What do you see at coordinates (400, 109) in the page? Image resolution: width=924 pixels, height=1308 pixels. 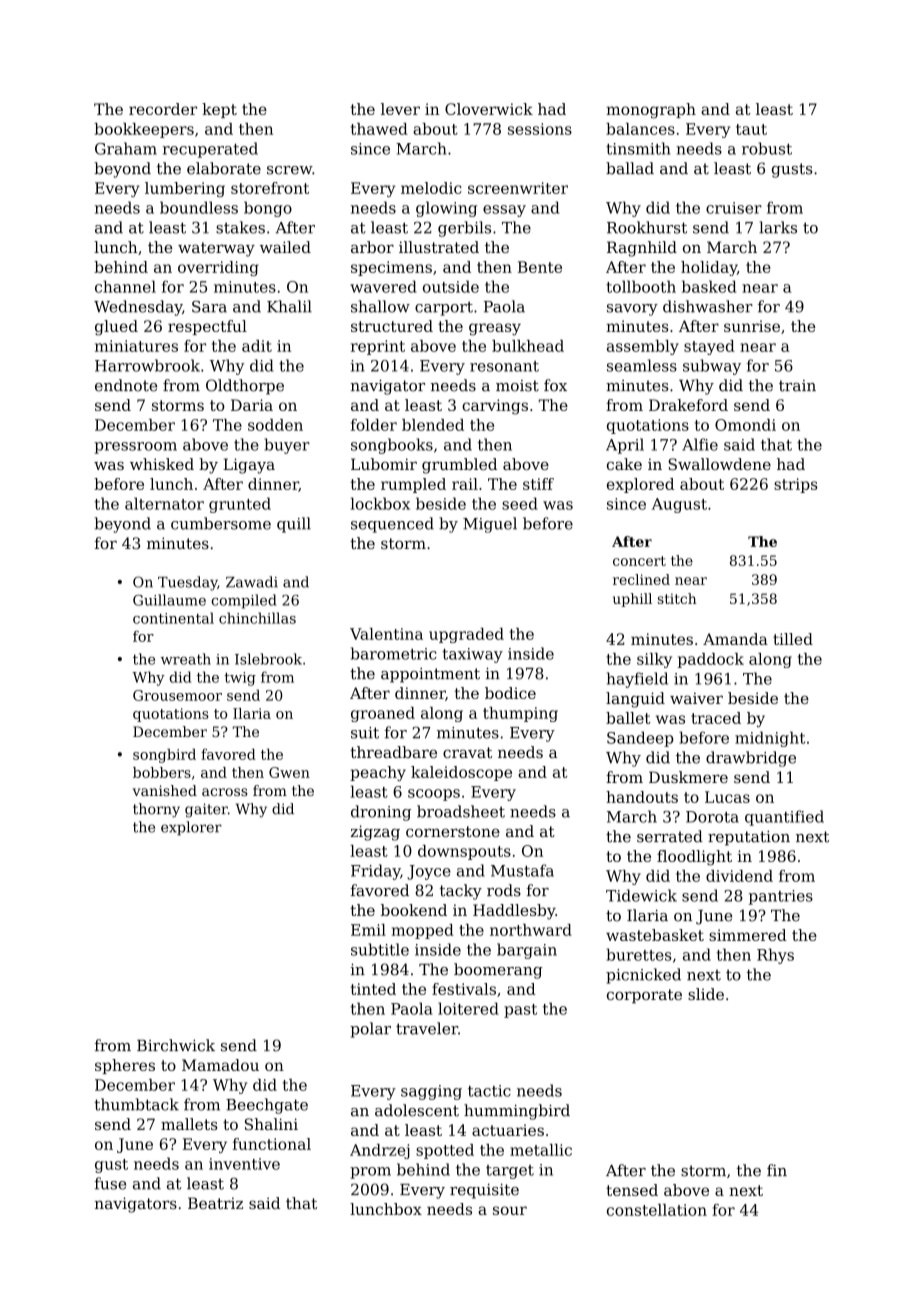 I see `lever` at bounding box center [400, 109].
